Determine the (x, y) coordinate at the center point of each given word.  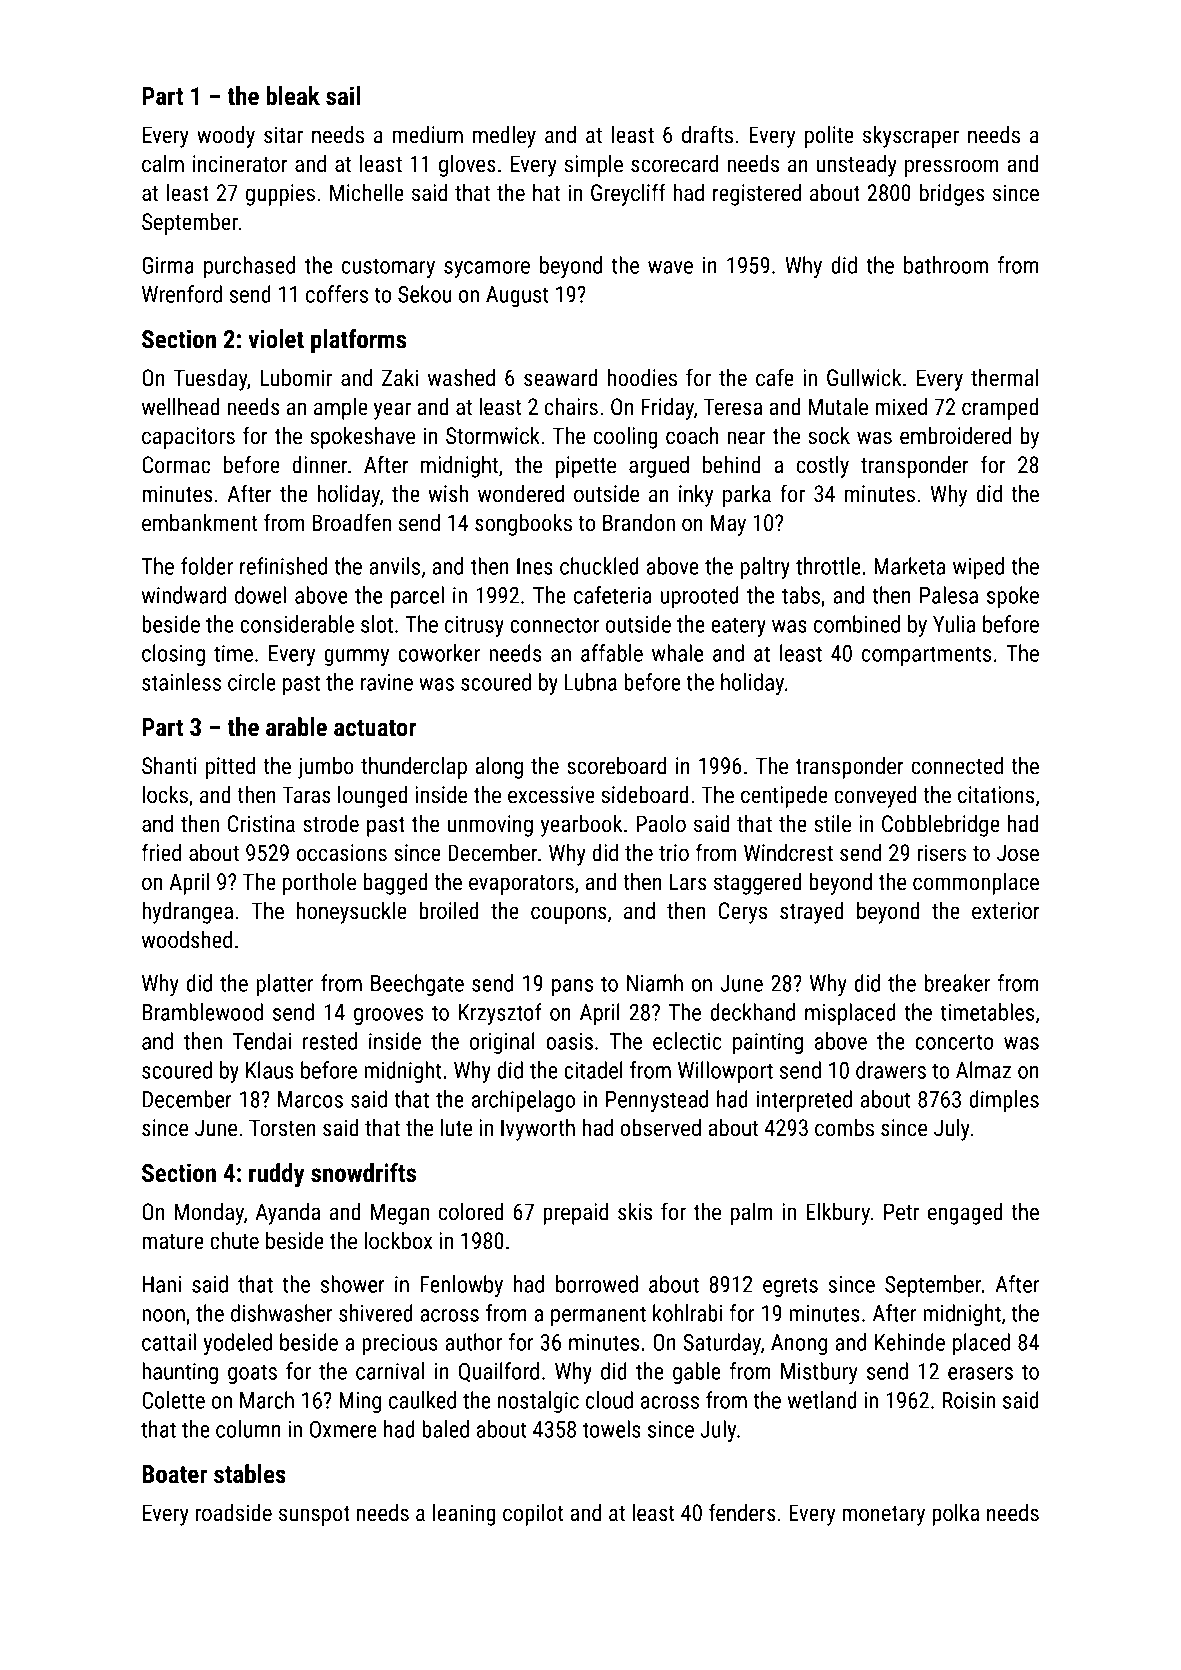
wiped (978, 568)
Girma (168, 265)
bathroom (946, 265)
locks (165, 795)
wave (670, 267)
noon (163, 1315)
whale (677, 653)
